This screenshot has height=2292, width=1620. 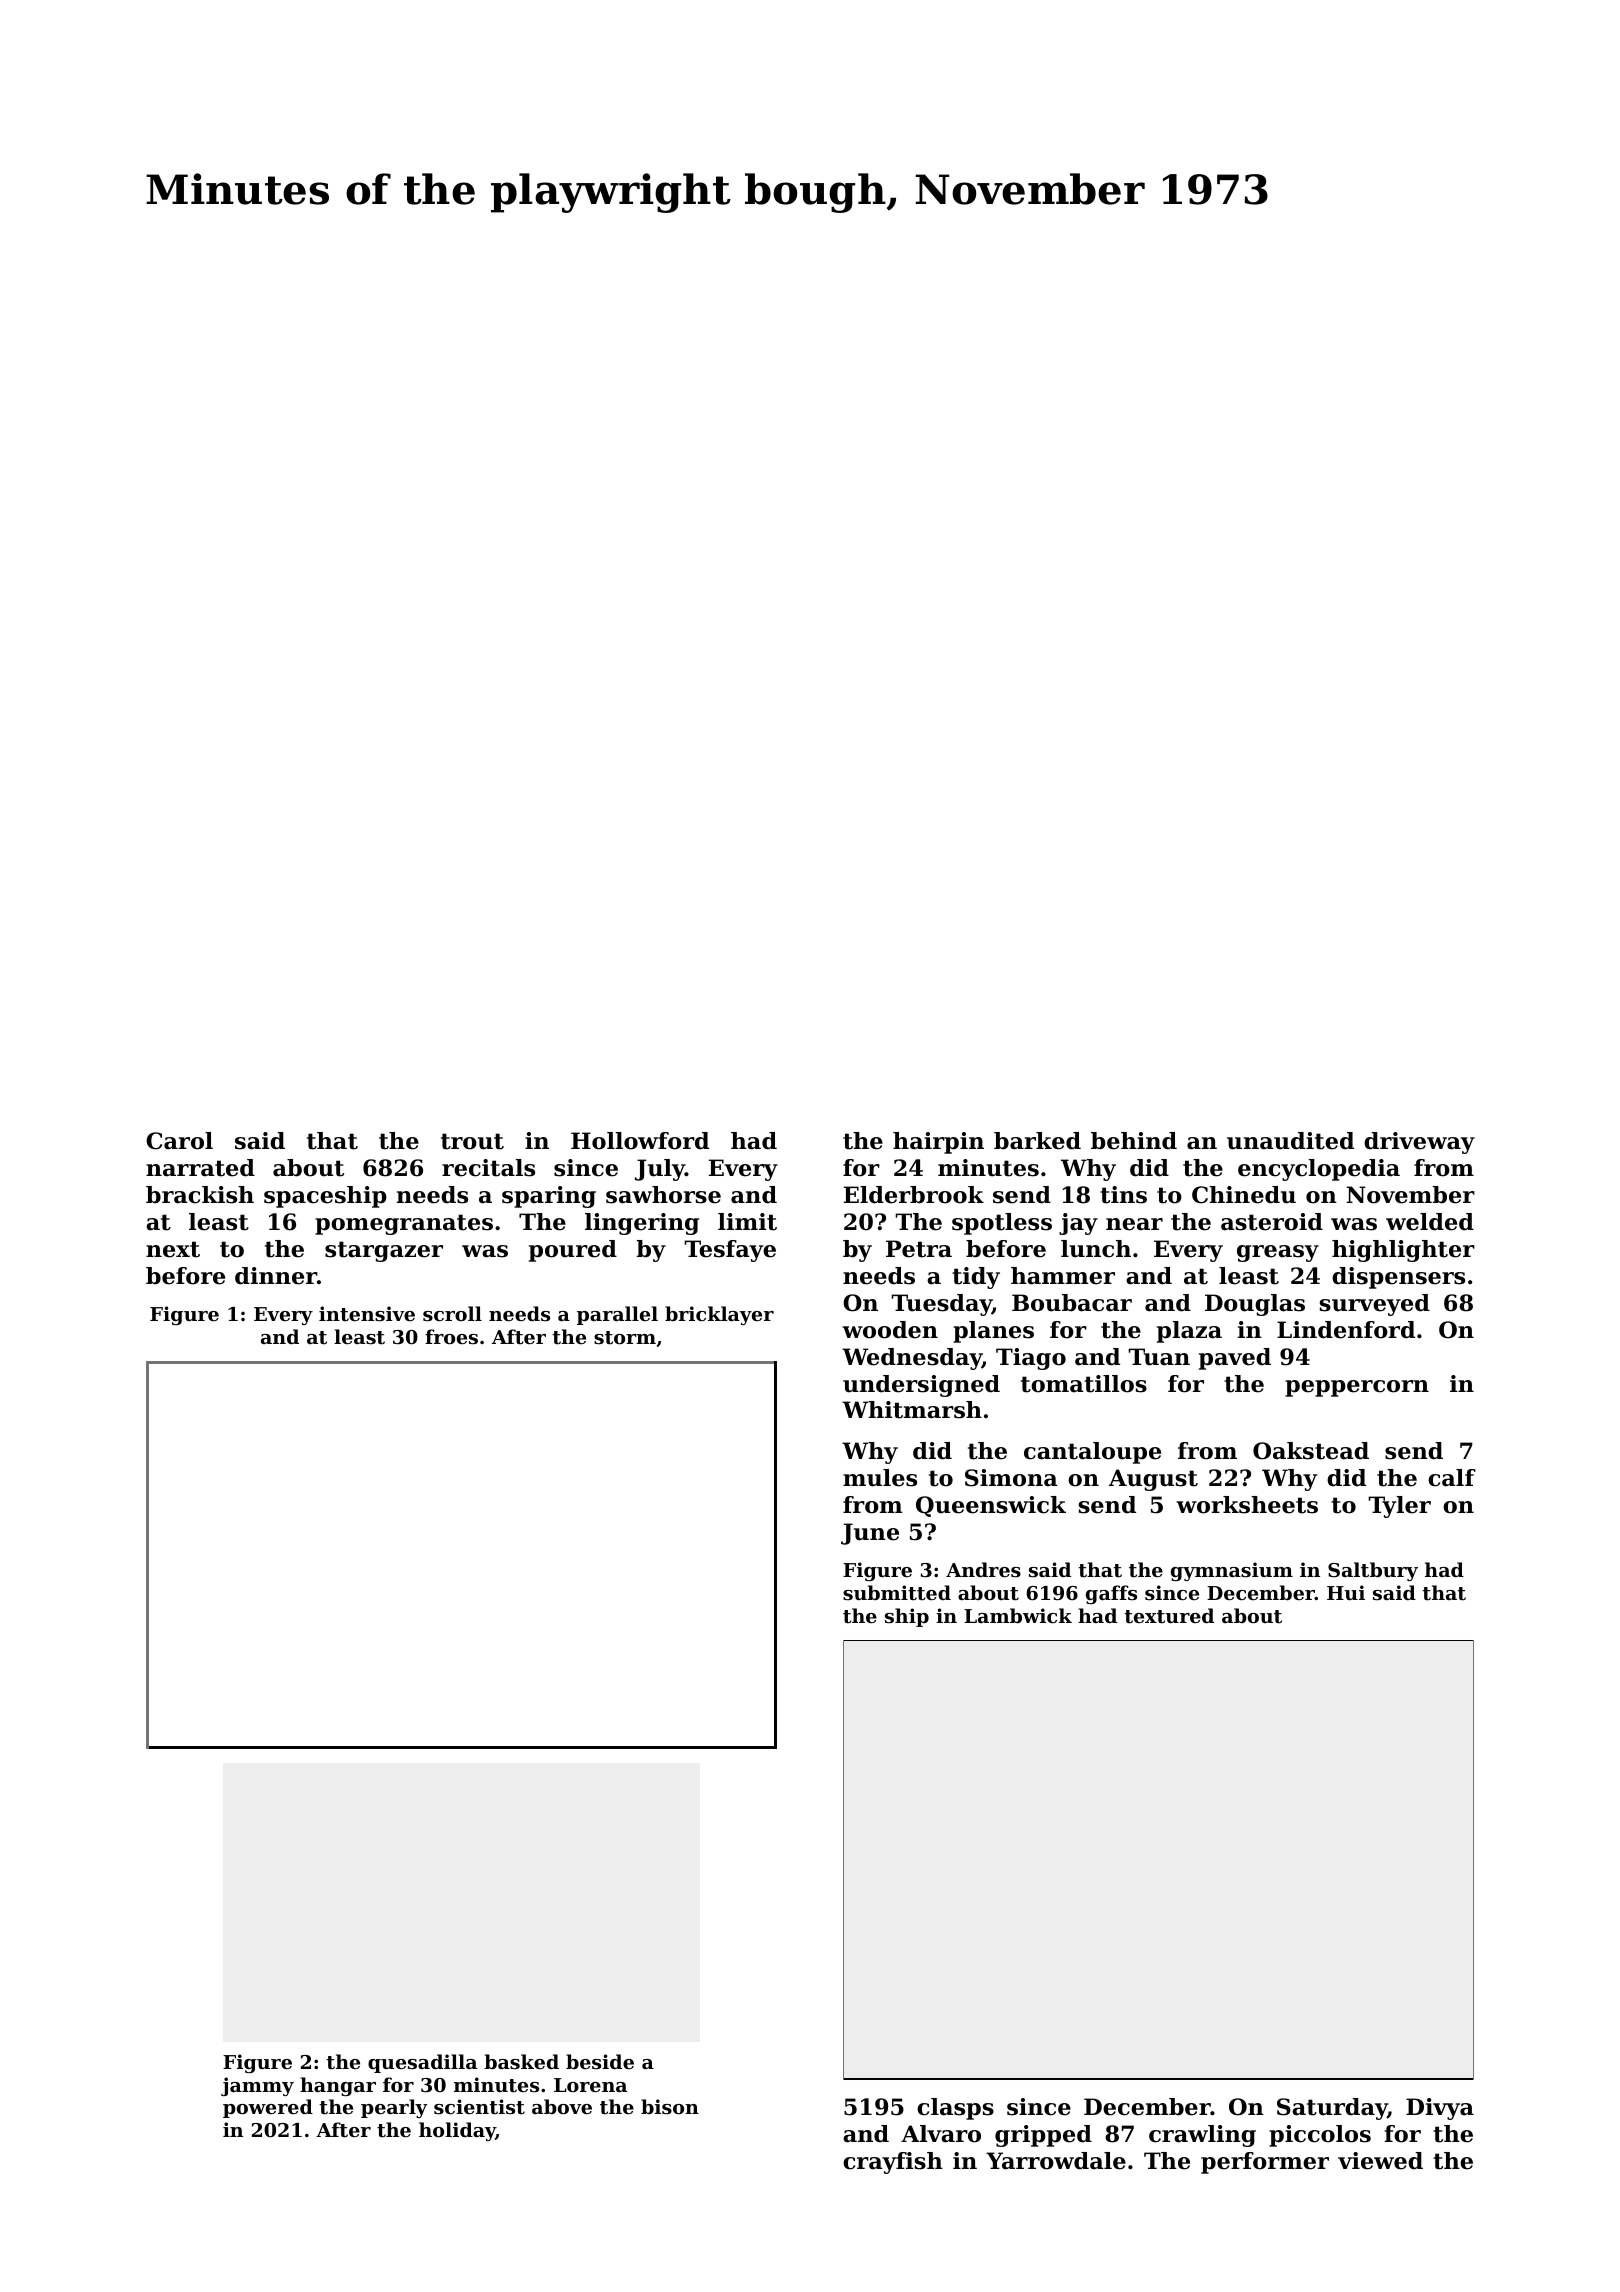 What do you see at coordinates (938, 1143) in the screenshot?
I see `hairpin` at bounding box center [938, 1143].
